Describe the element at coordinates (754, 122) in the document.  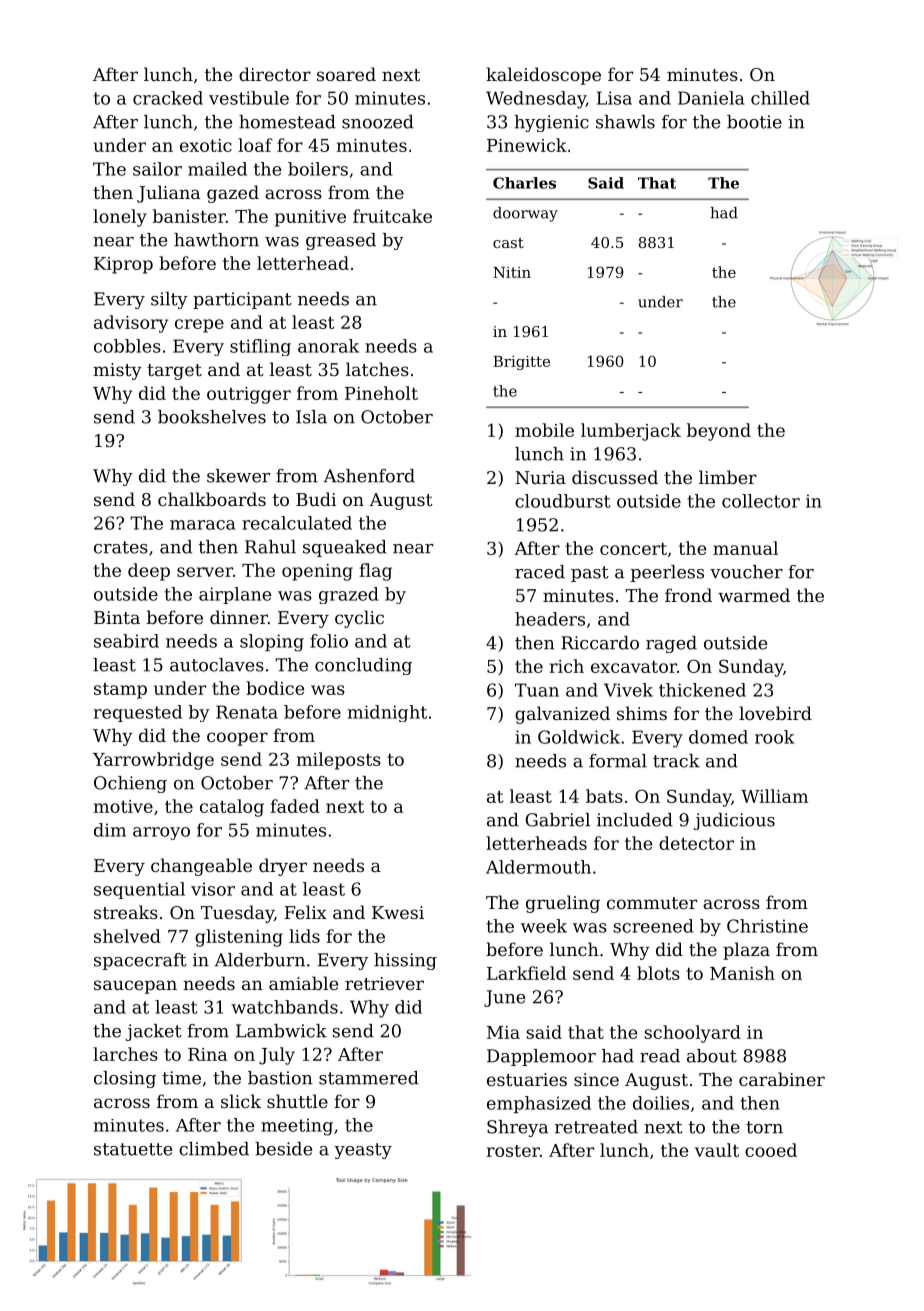
I see `bootie` at that location.
